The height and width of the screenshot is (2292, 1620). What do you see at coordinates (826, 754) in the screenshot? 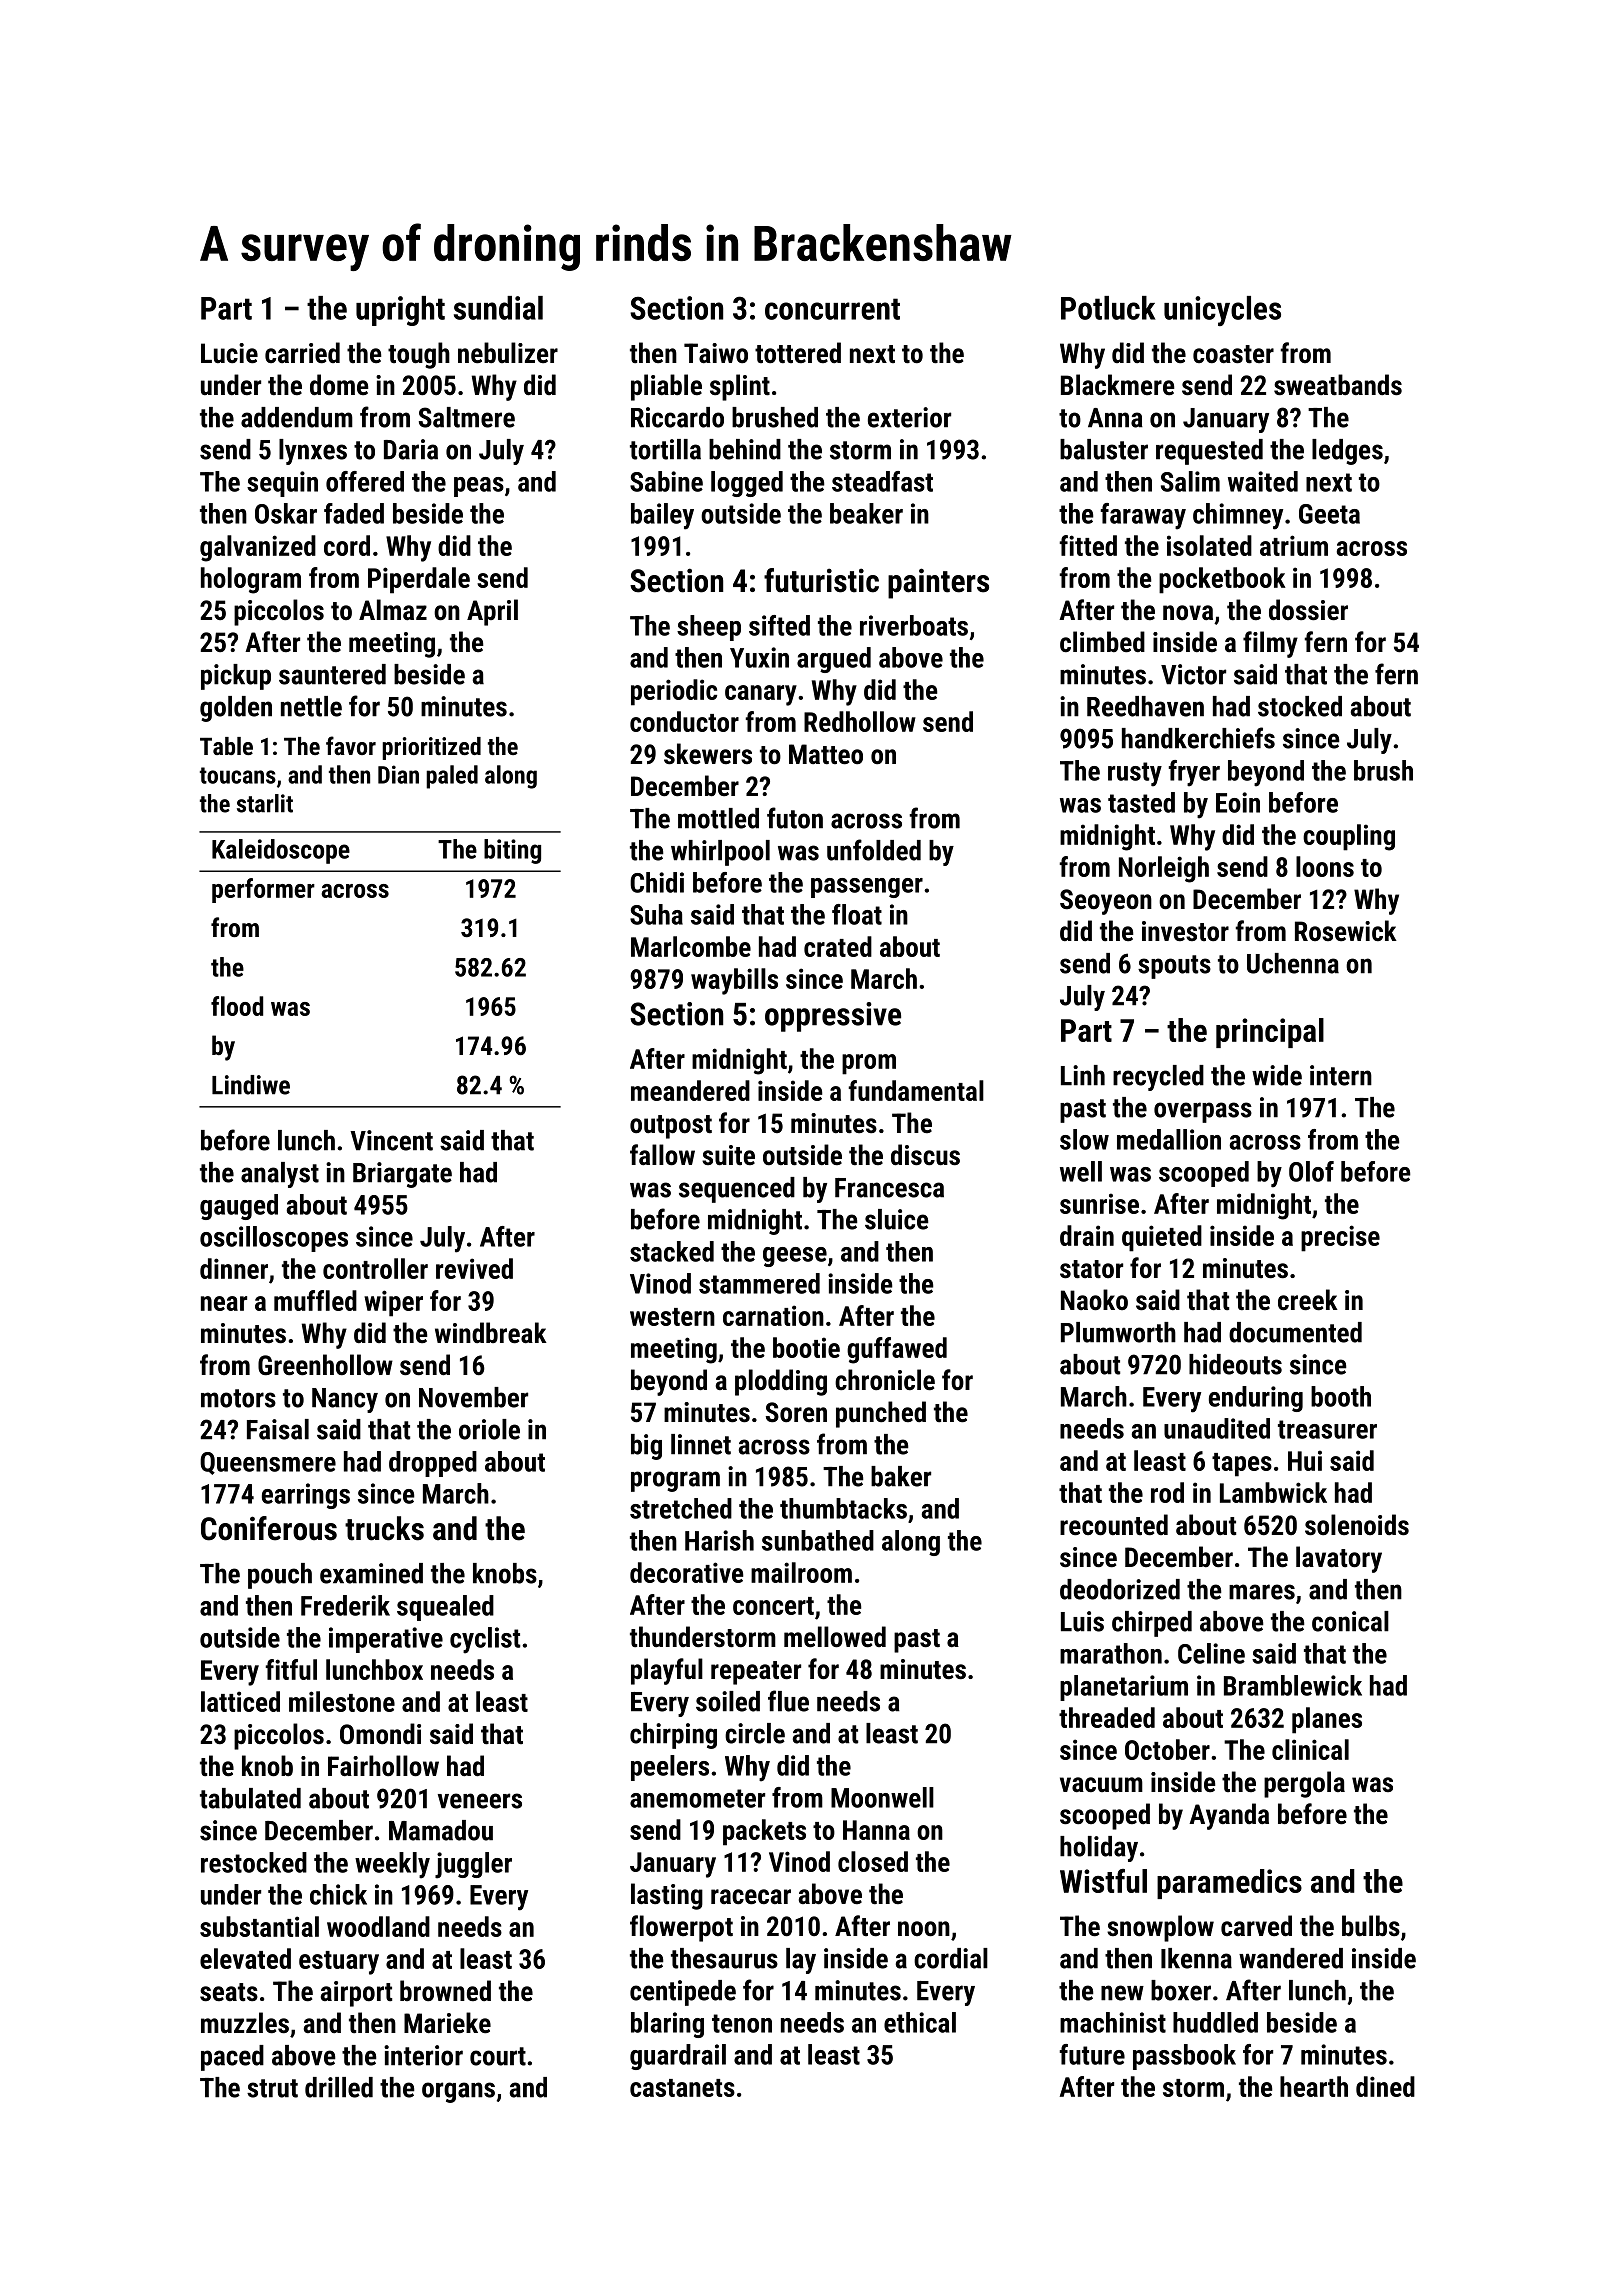
I see `Matteo` at bounding box center [826, 754].
